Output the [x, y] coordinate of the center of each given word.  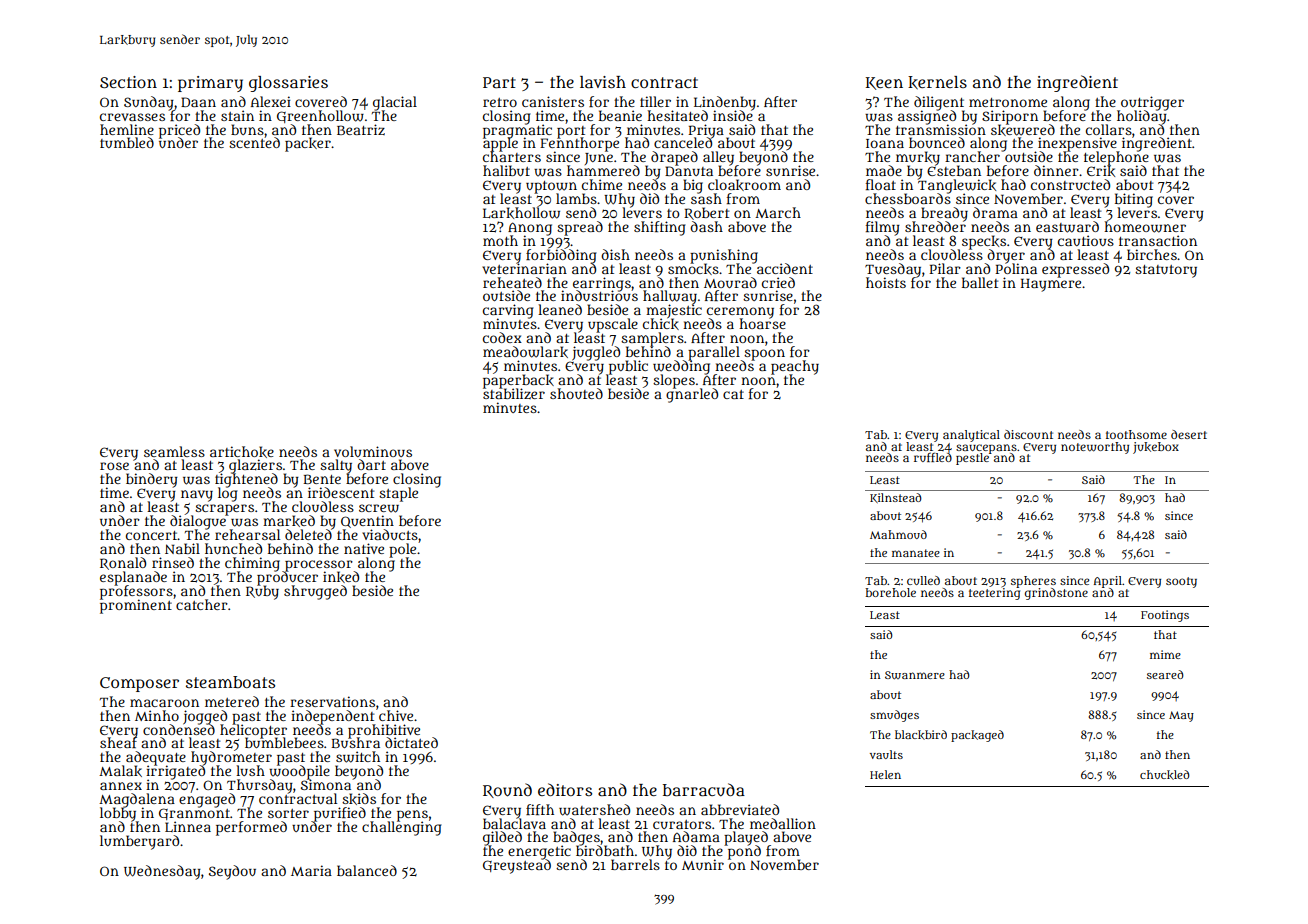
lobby [118, 814]
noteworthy [1095, 448]
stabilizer [514, 393]
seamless [174, 451]
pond [744, 853]
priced [179, 131]
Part [499, 82]
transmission [941, 129]
